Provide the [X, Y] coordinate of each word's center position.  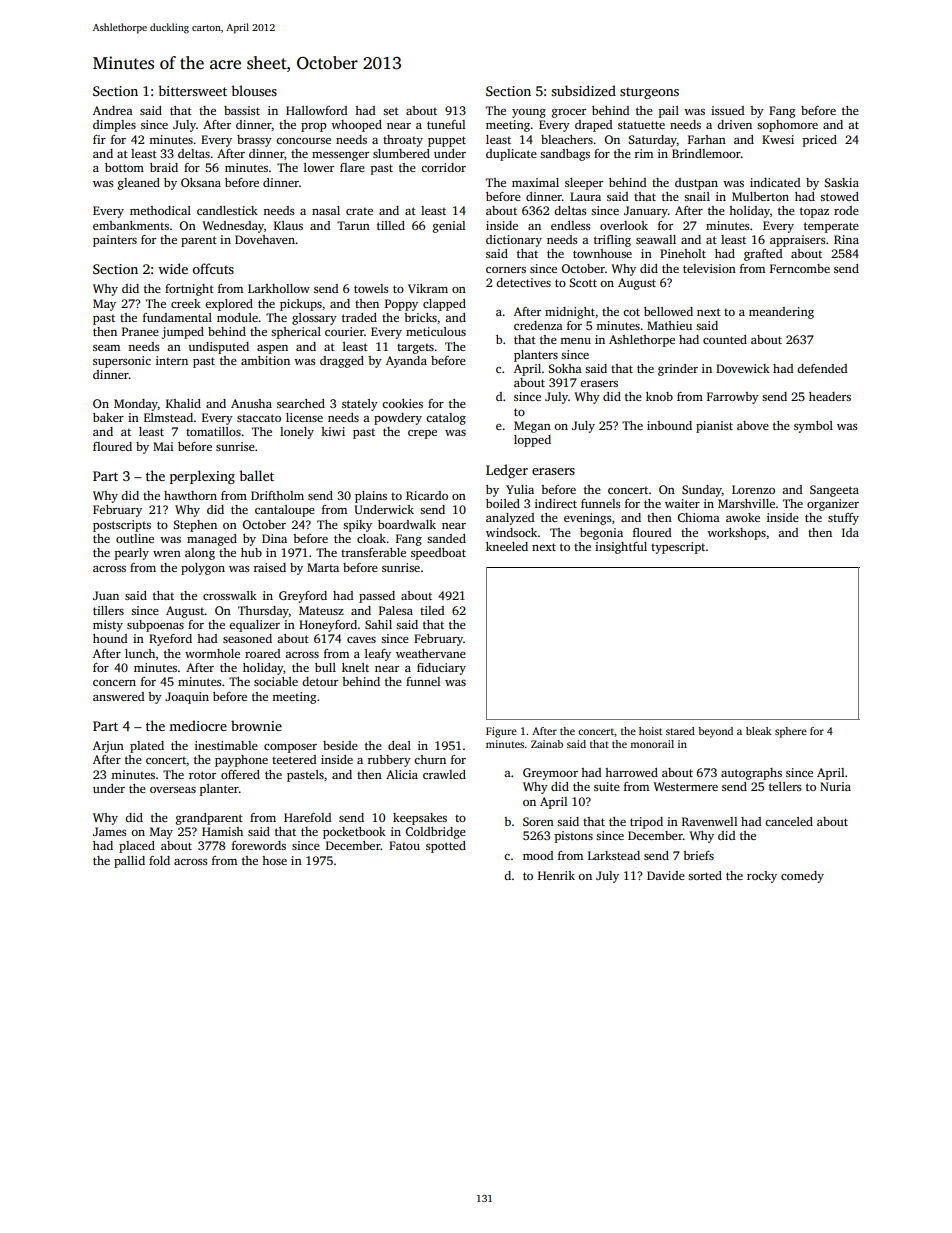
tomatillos [213, 431]
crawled [444, 774]
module [237, 317]
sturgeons [649, 93]
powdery [398, 419]
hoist [650, 731]
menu [575, 341]
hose [274, 860]
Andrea [113, 110]
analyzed [510, 519]
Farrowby [733, 398]
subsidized [583, 90]
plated [147, 747]
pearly [132, 554]
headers [830, 396]
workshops [736, 534]
